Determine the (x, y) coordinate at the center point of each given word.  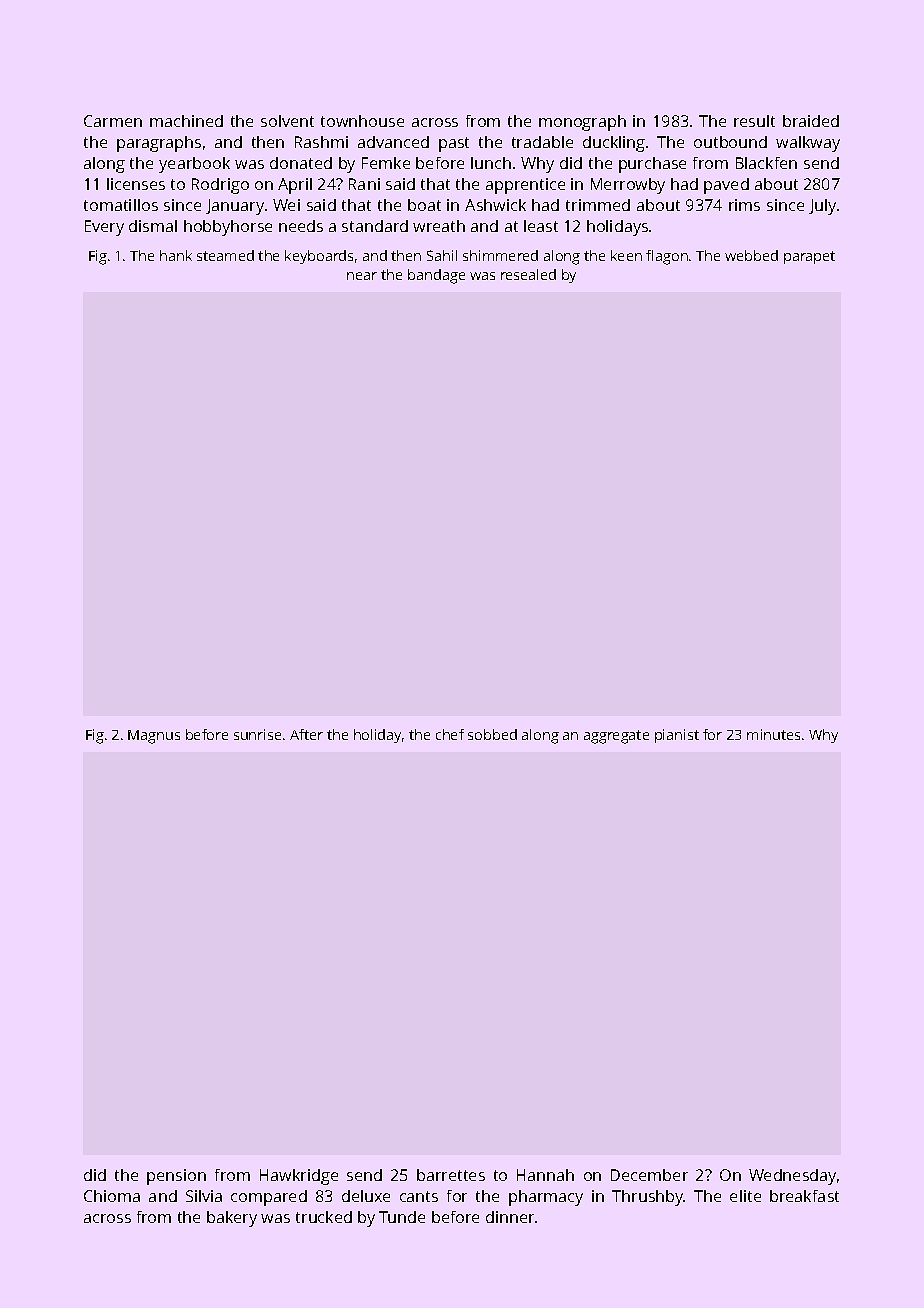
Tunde (402, 1217)
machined (186, 121)
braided (811, 121)
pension (176, 1177)
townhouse (362, 121)
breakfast (804, 1196)
